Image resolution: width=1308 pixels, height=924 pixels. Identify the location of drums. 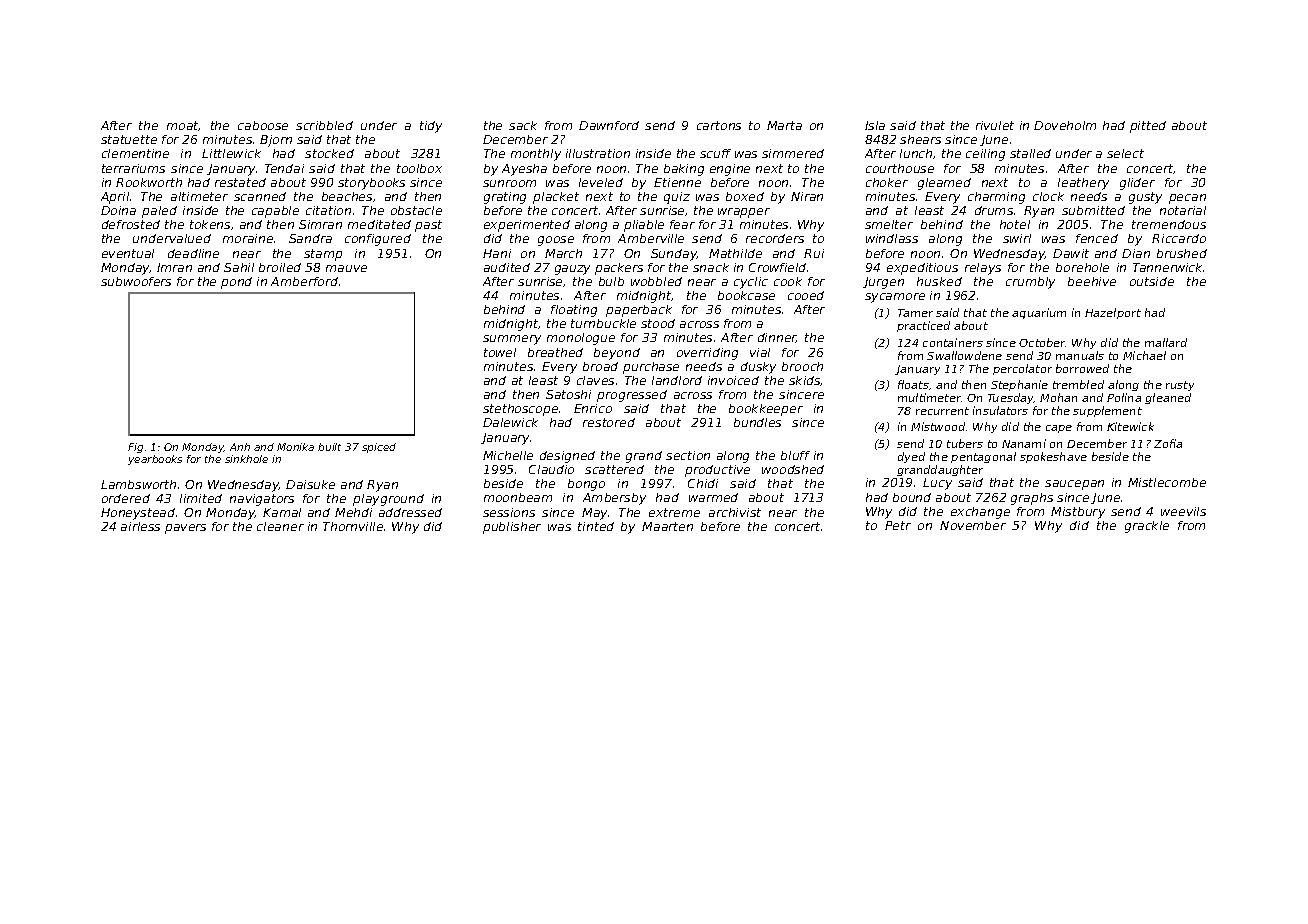
(994, 210).
